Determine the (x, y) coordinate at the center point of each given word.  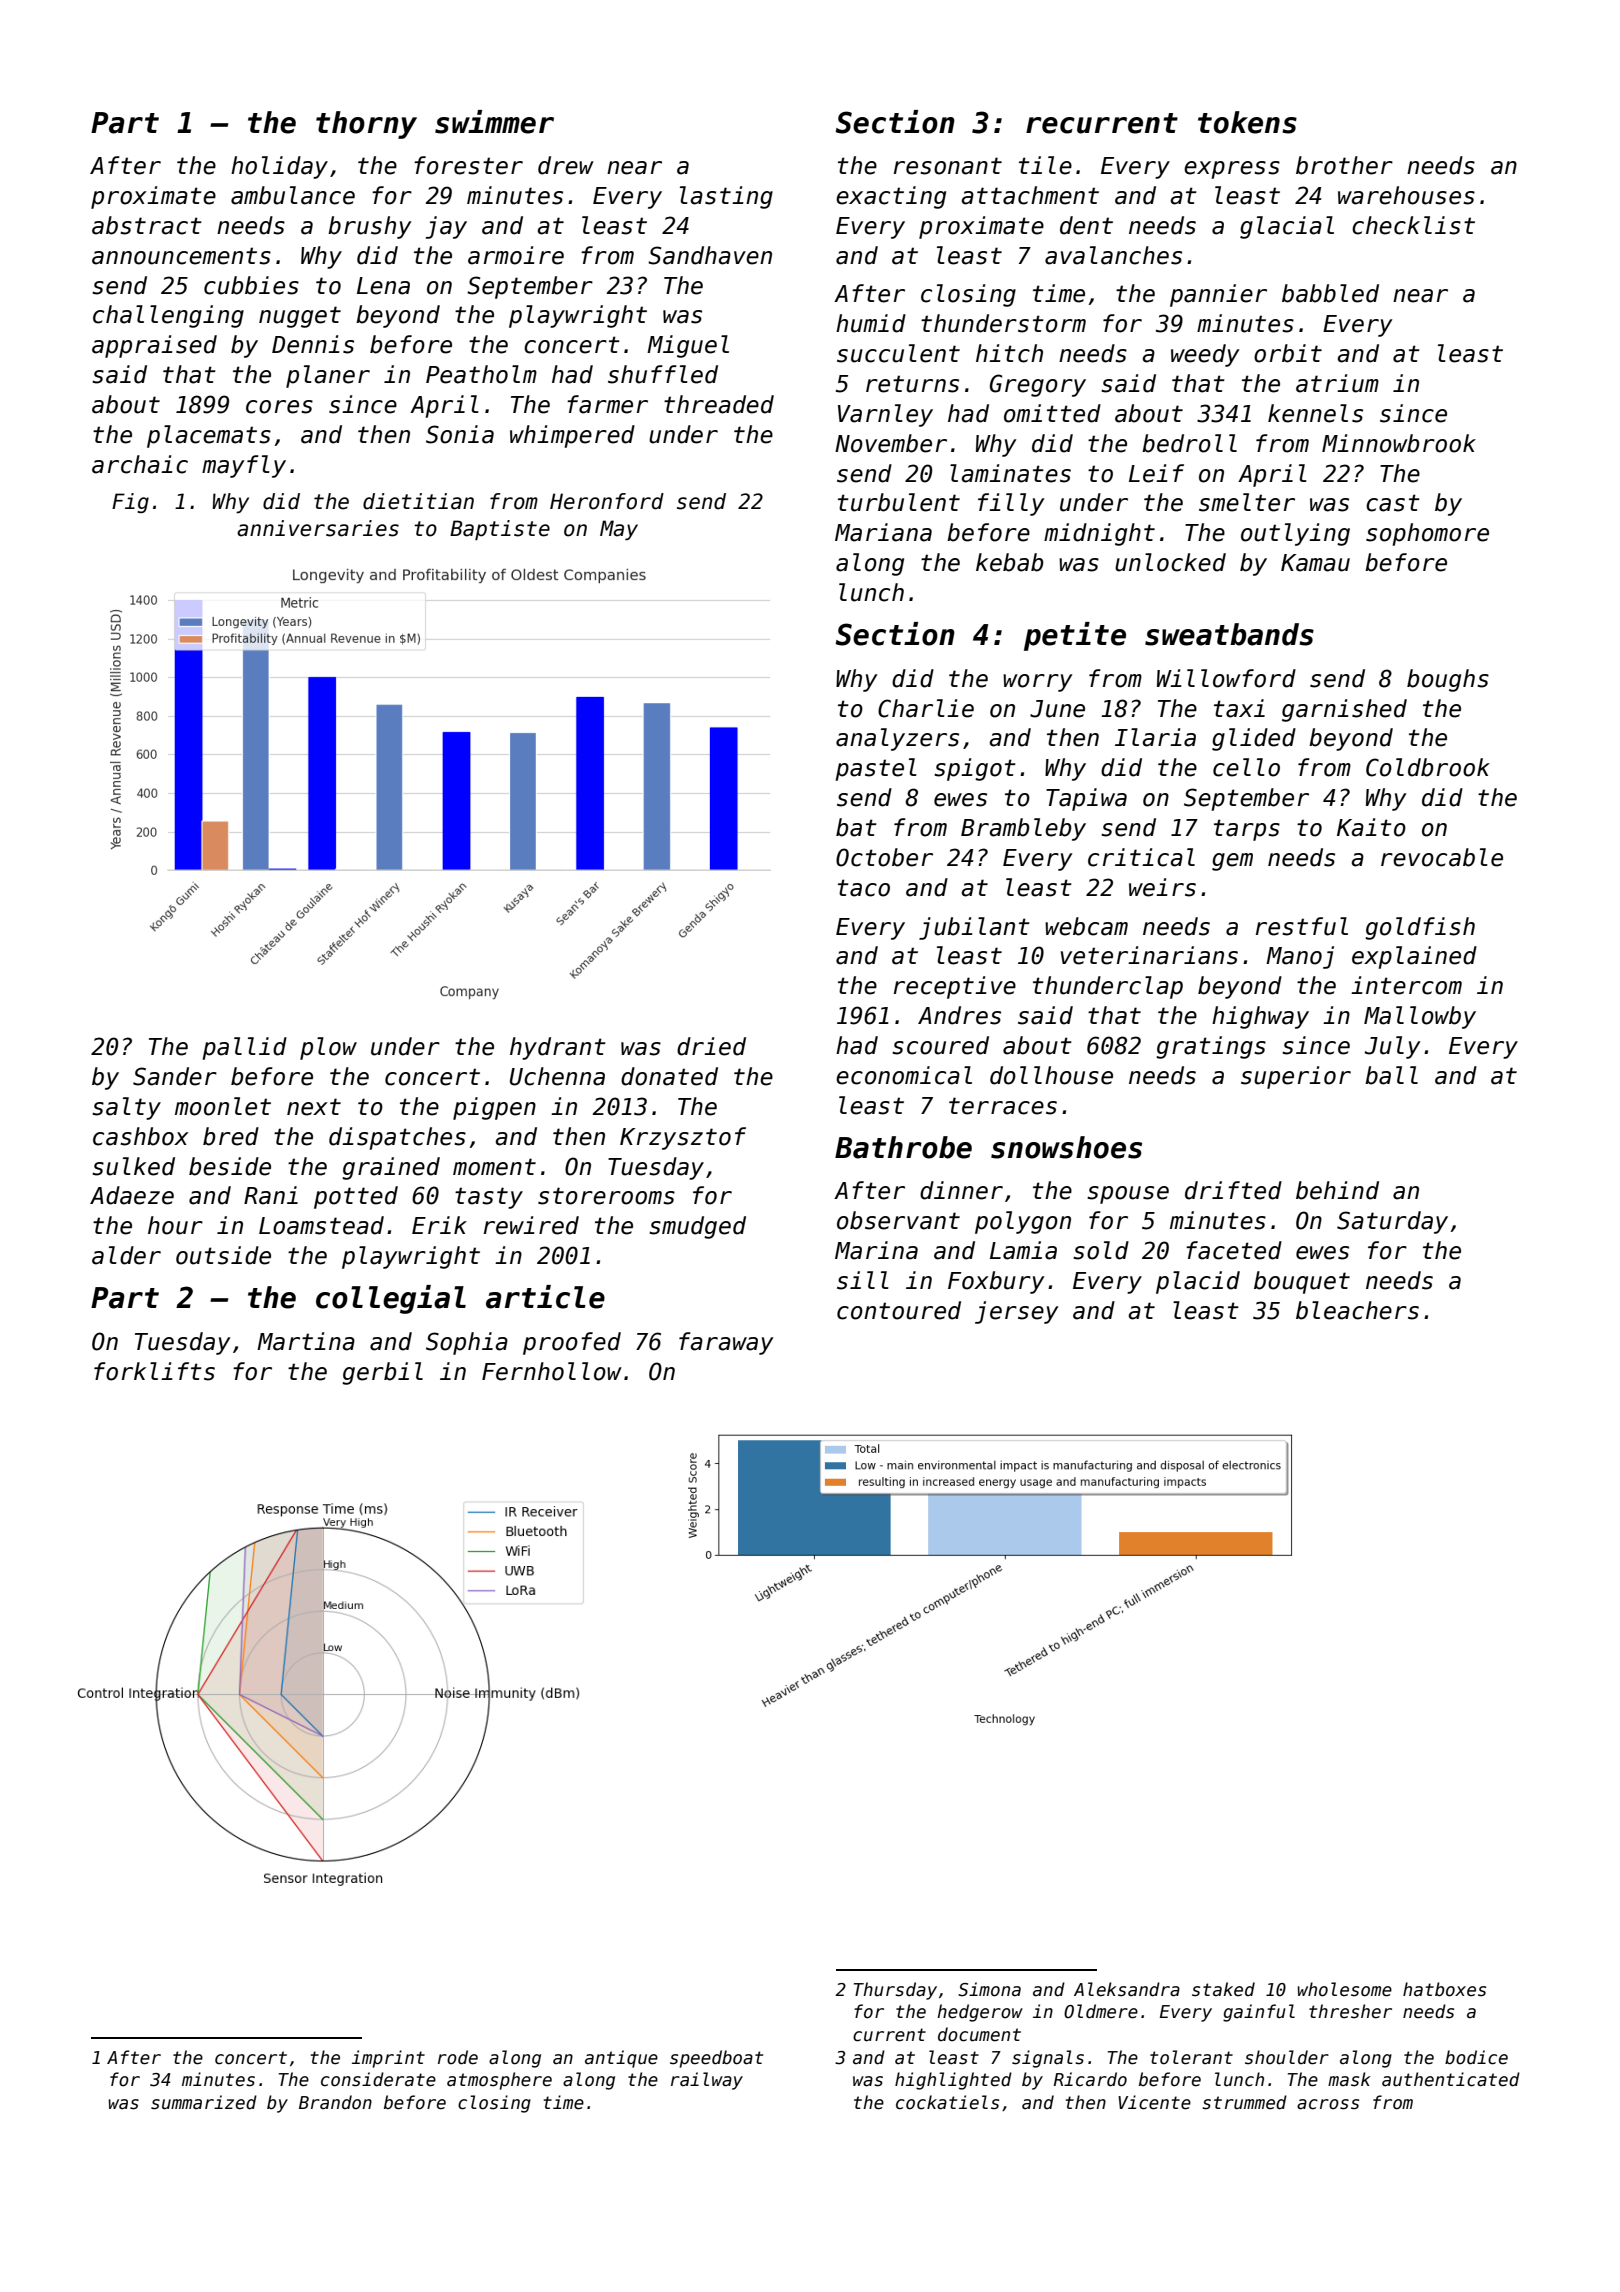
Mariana (883, 532)
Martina (306, 1341)
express (1232, 170)
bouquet (1302, 1282)
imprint (388, 2059)
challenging (168, 316)
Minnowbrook (1399, 443)
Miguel (688, 346)
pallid (245, 1048)
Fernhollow (552, 1371)
